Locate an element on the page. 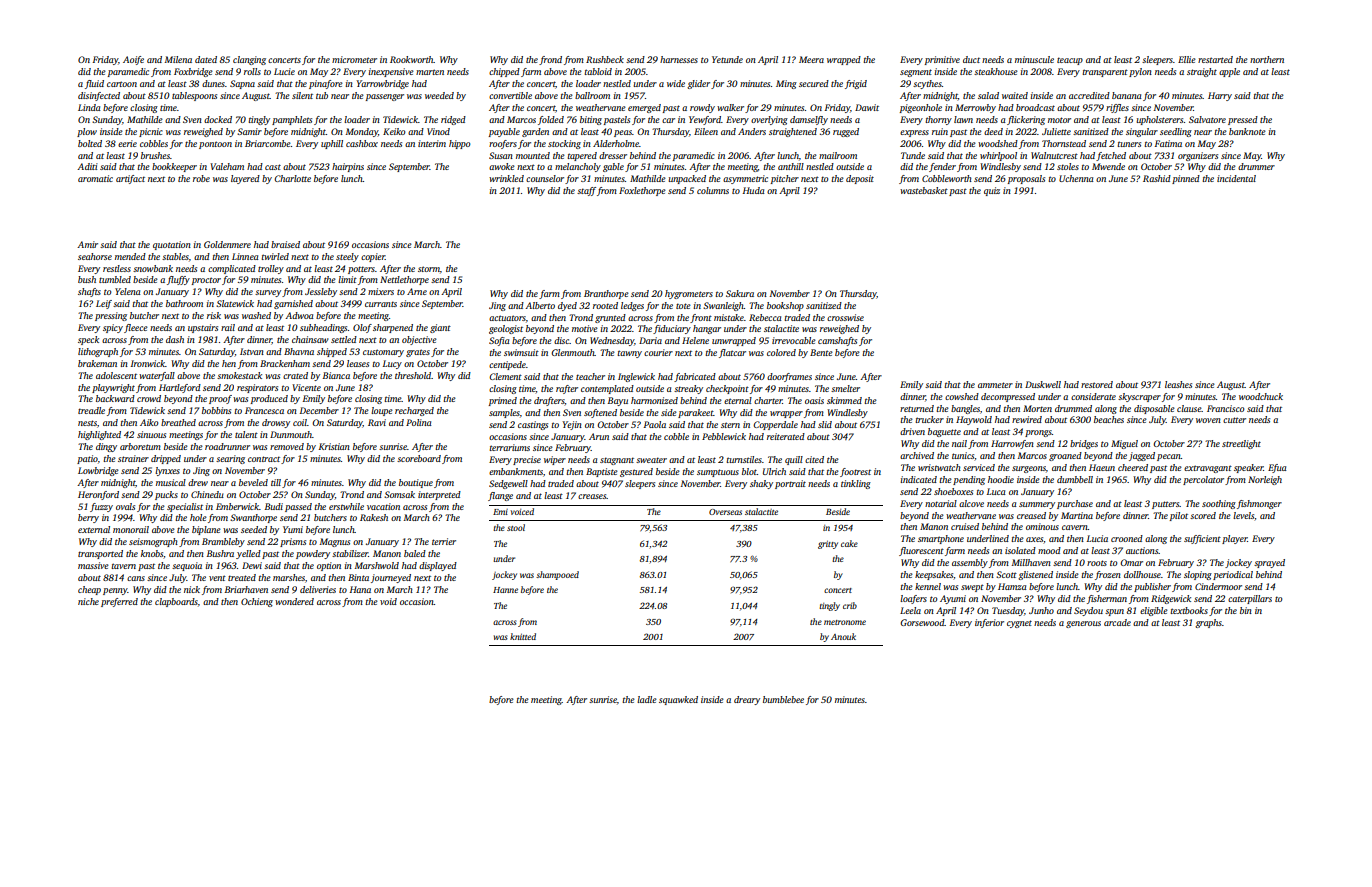  Milena is located at coordinates (178, 59).
